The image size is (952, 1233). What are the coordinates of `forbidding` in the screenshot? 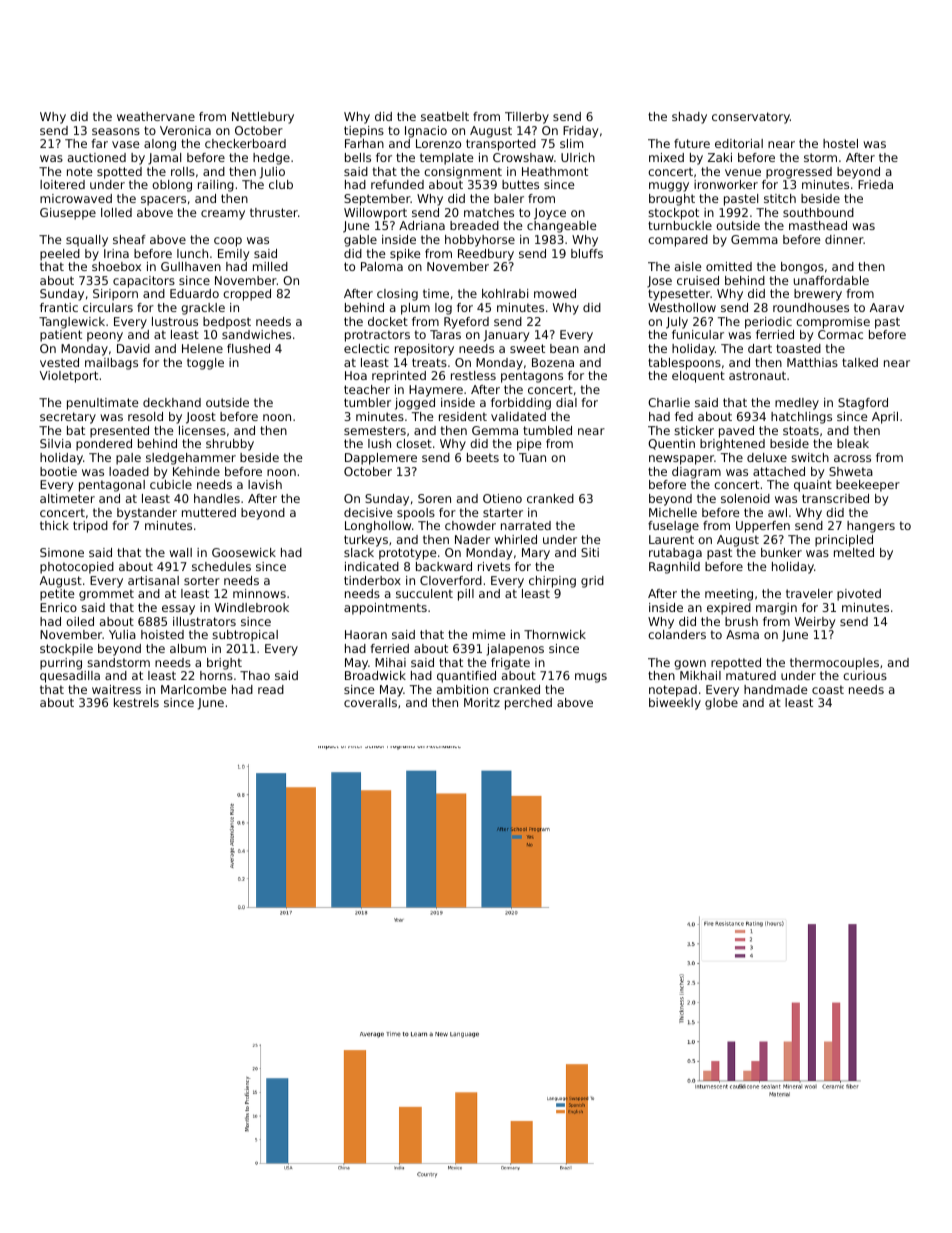 It's located at (521, 404).
